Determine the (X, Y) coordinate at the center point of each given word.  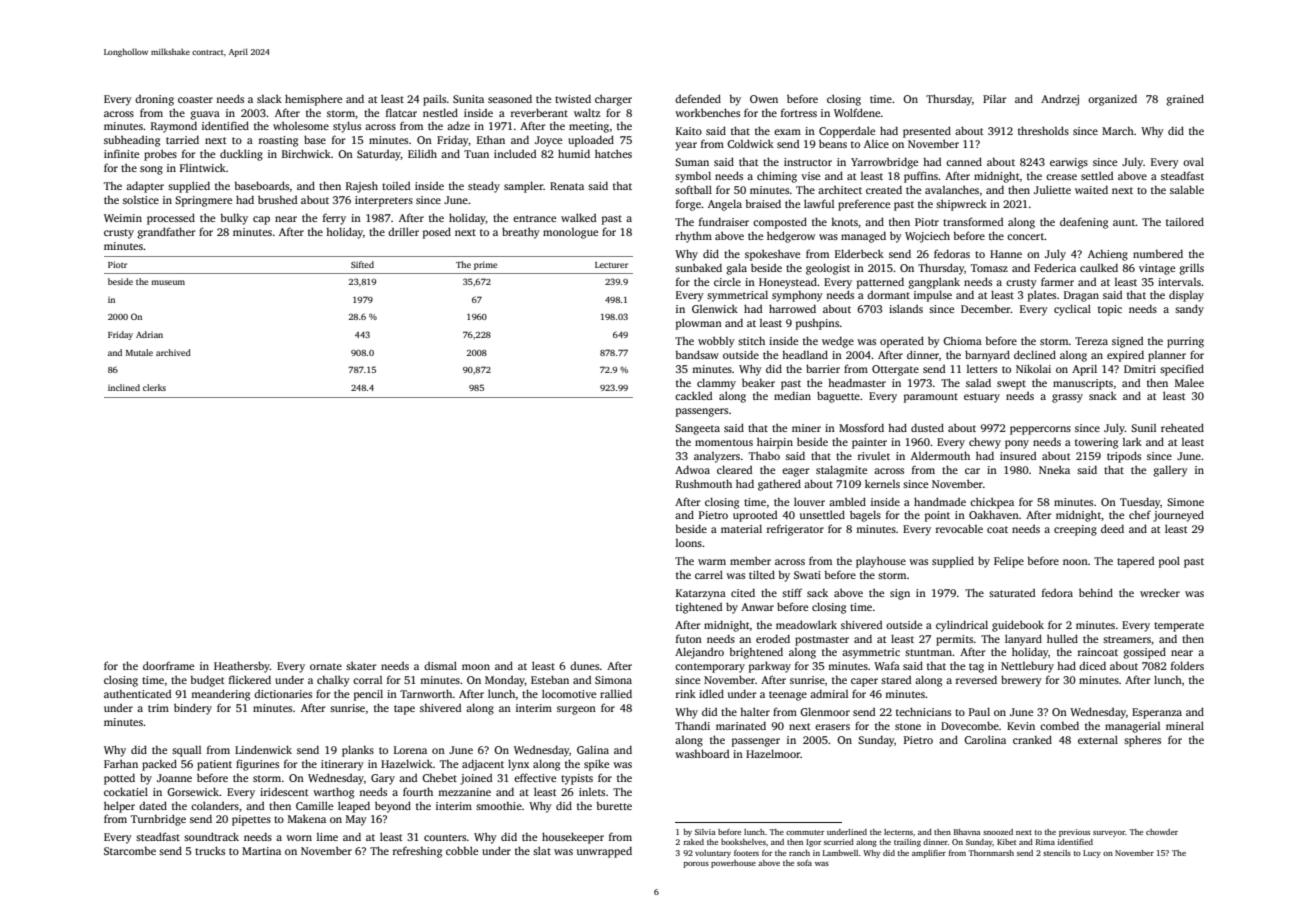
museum (168, 282)
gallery (1170, 471)
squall (186, 751)
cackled (693, 395)
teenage (788, 696)
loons (689, 543)
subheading (132, 141)
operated (902, 342)
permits (954, 640)
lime (327, 837)
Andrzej (1060, 100)
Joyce (548, 141)
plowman (699, 324)
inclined (124, 387)
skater (361, 665)
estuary (982, 398)
